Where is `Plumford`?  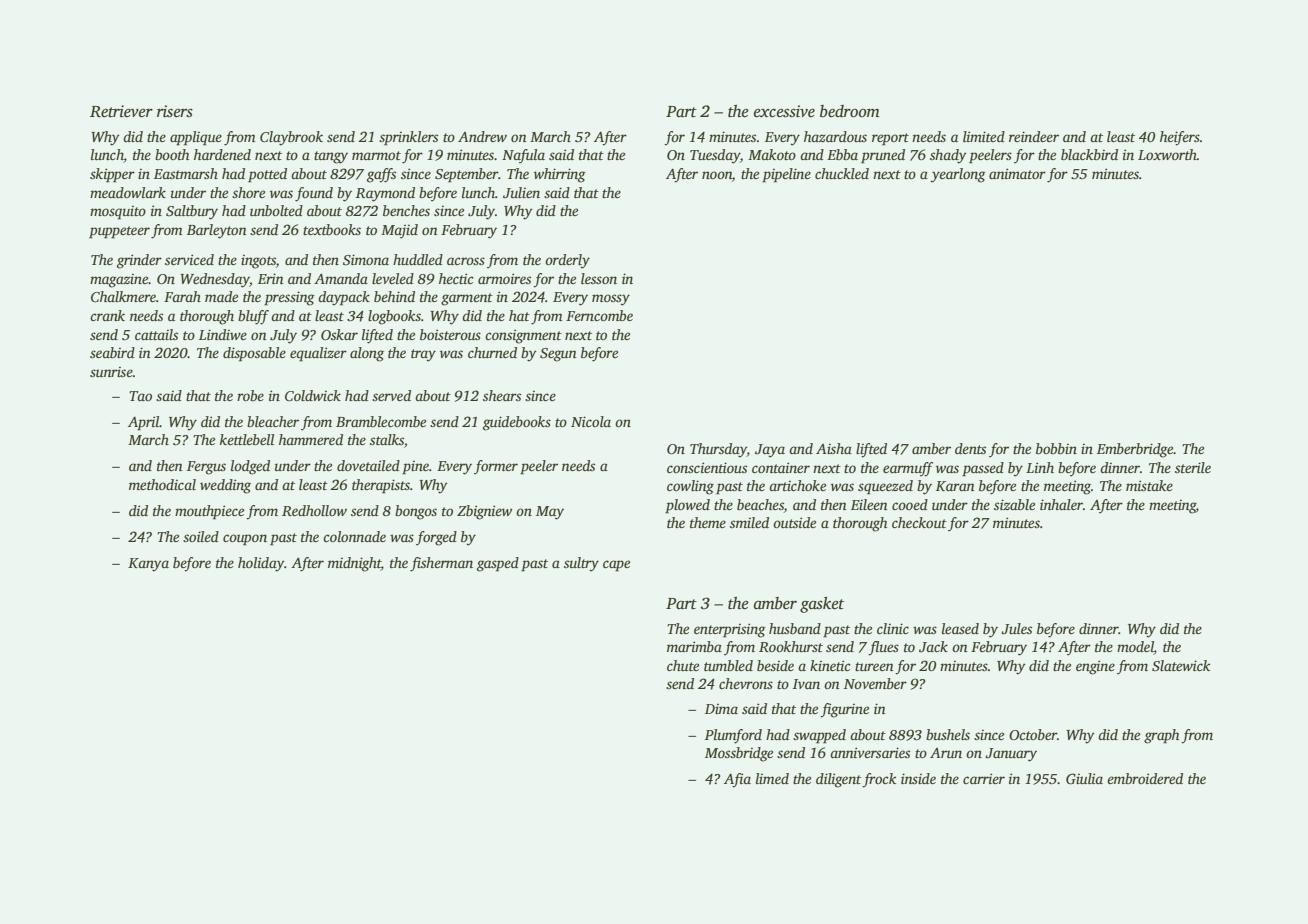 Plumford is located at coordinates (733, 736).
